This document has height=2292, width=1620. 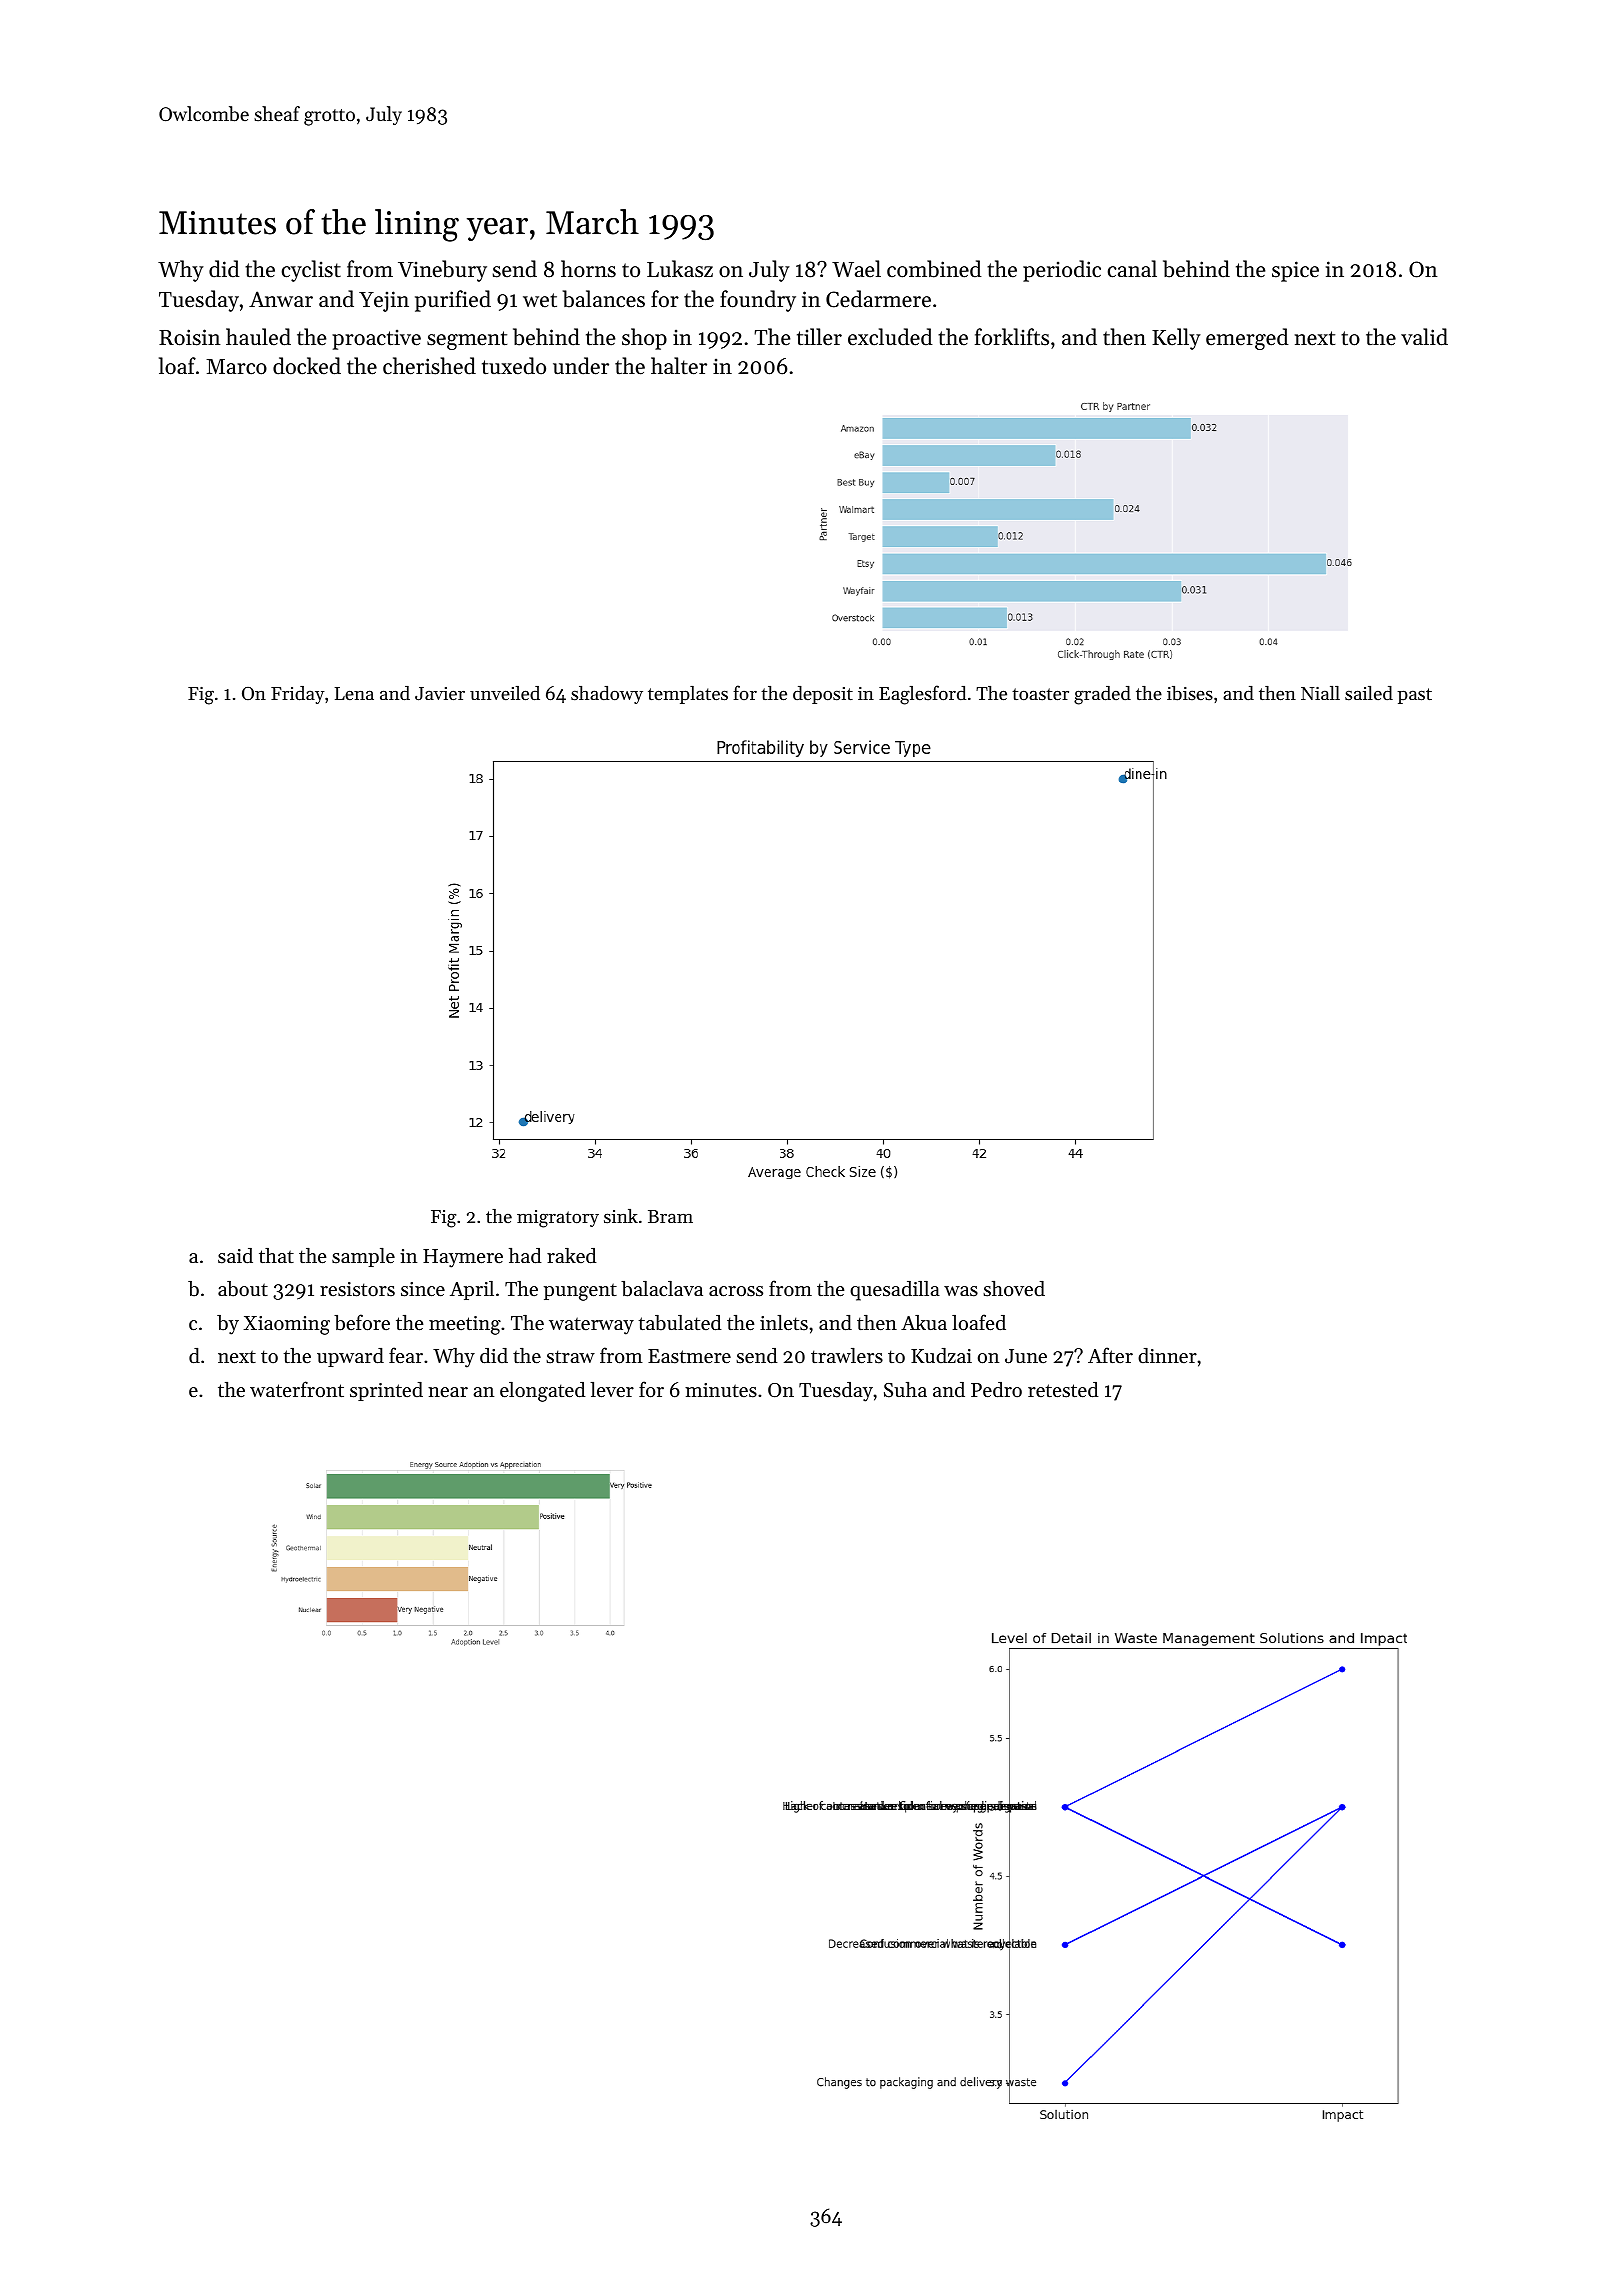 What do you see at coordinates (1063, 1390) in the document?
I see `retested` at bounding box center [1063, 1390].
